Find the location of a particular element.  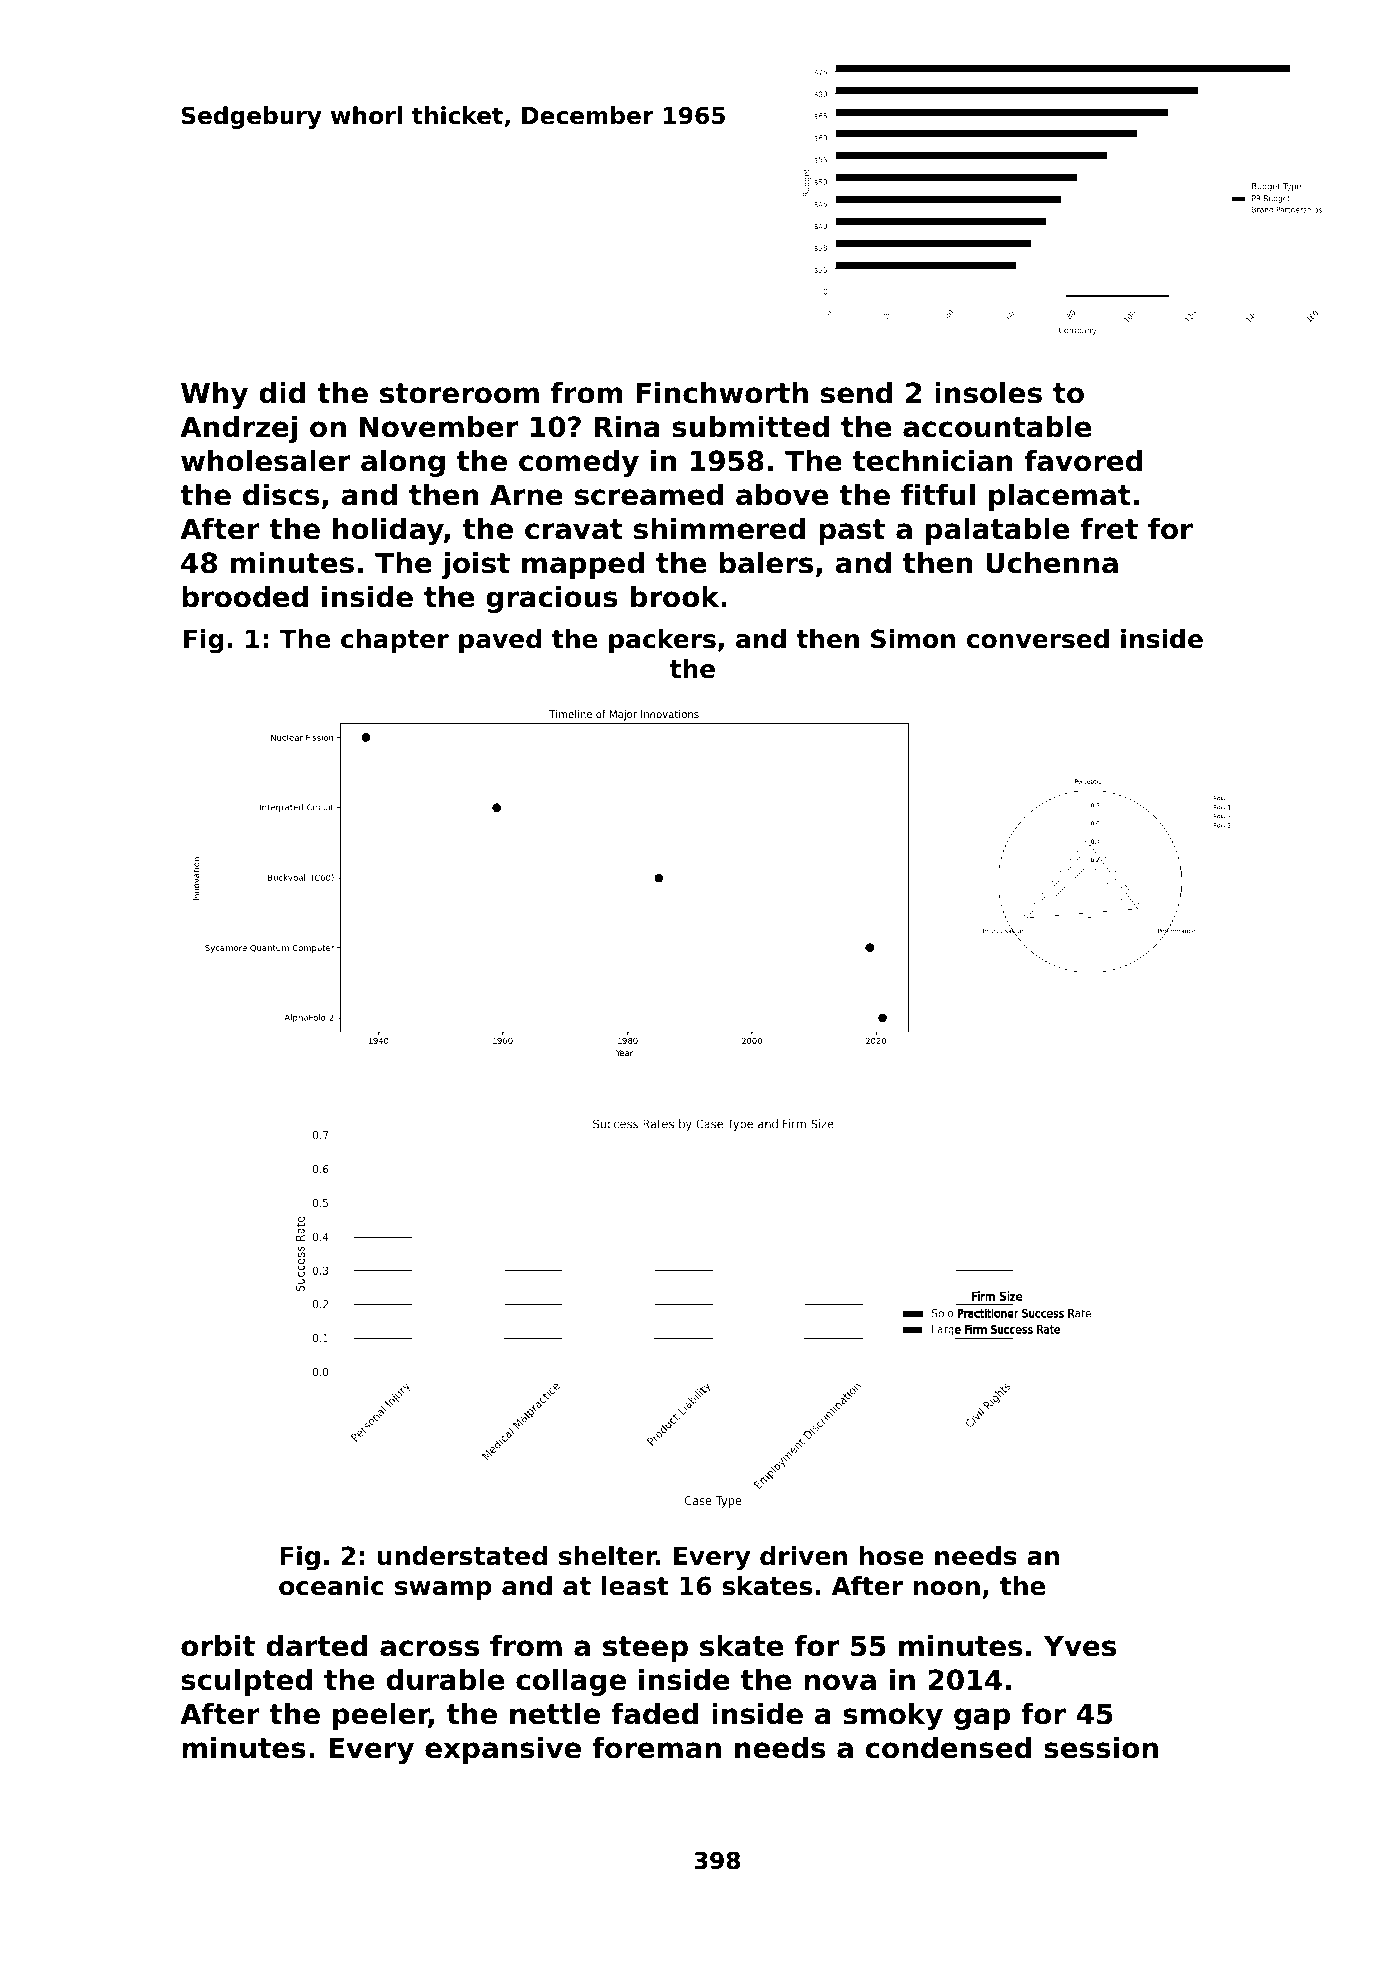

condensed is located at coordinates (948, 1748).
